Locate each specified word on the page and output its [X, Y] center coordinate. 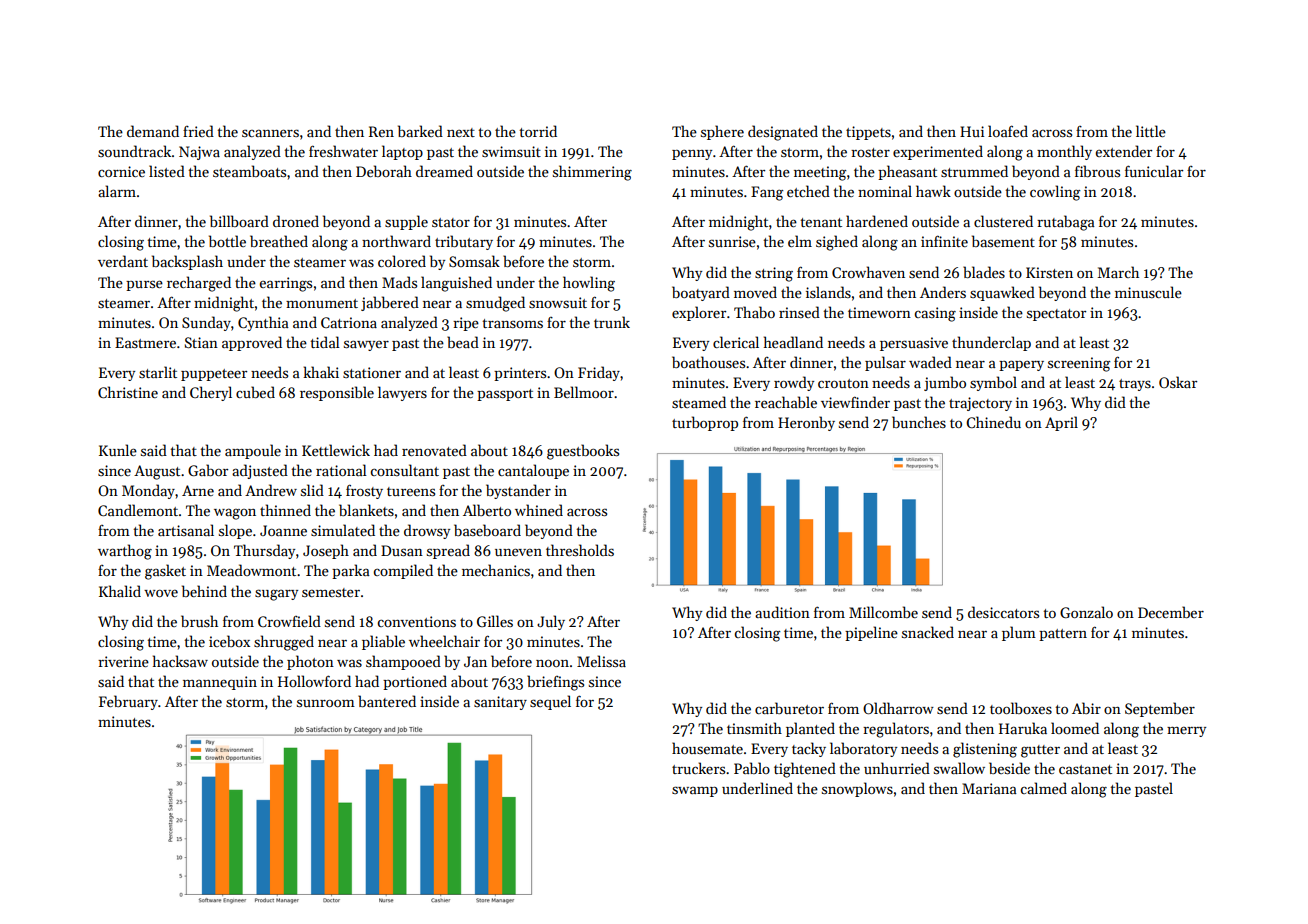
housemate [707, 748]
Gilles [495, 621]
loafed [1008, 131]
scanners [270, 133]
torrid [538, 131]
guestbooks [583, 452]
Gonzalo [1086, 612]
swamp [695, 791]
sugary [276, 595]
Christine [128, 392]
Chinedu [993, 422]
